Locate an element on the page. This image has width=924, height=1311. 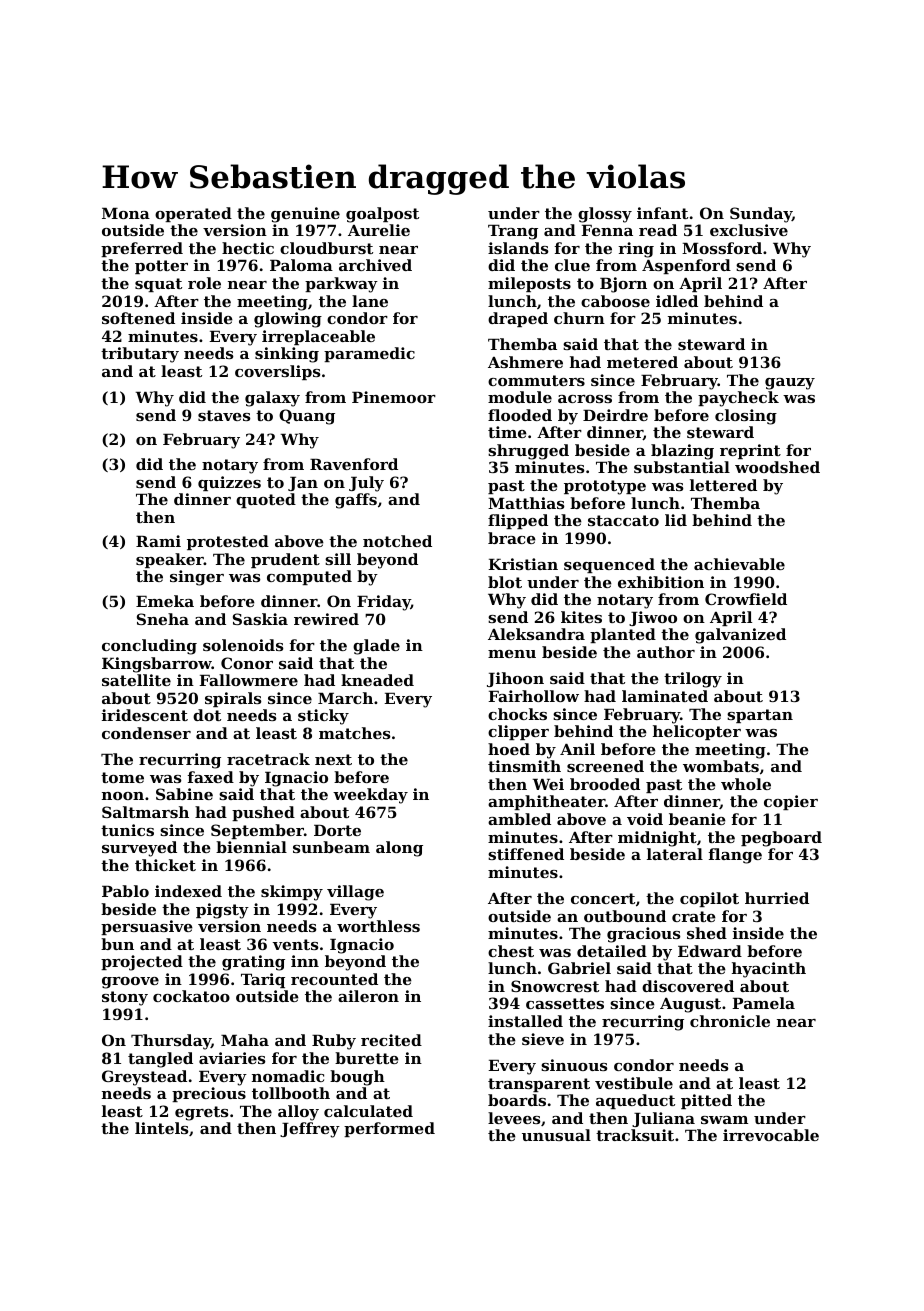
Pablo is located at coordinates (125, 891).
